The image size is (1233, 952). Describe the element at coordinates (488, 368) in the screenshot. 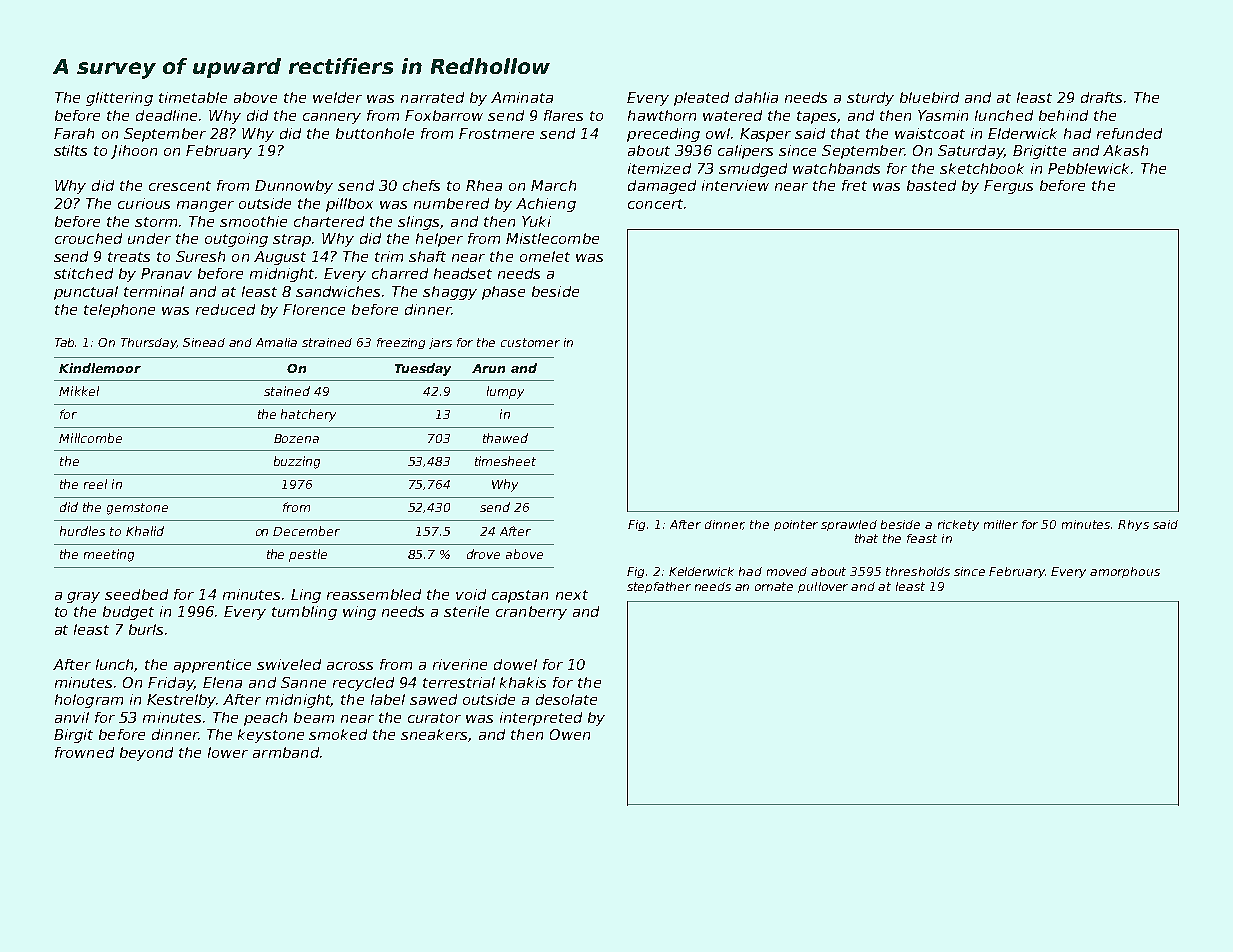

I see `Arun` at that location.
